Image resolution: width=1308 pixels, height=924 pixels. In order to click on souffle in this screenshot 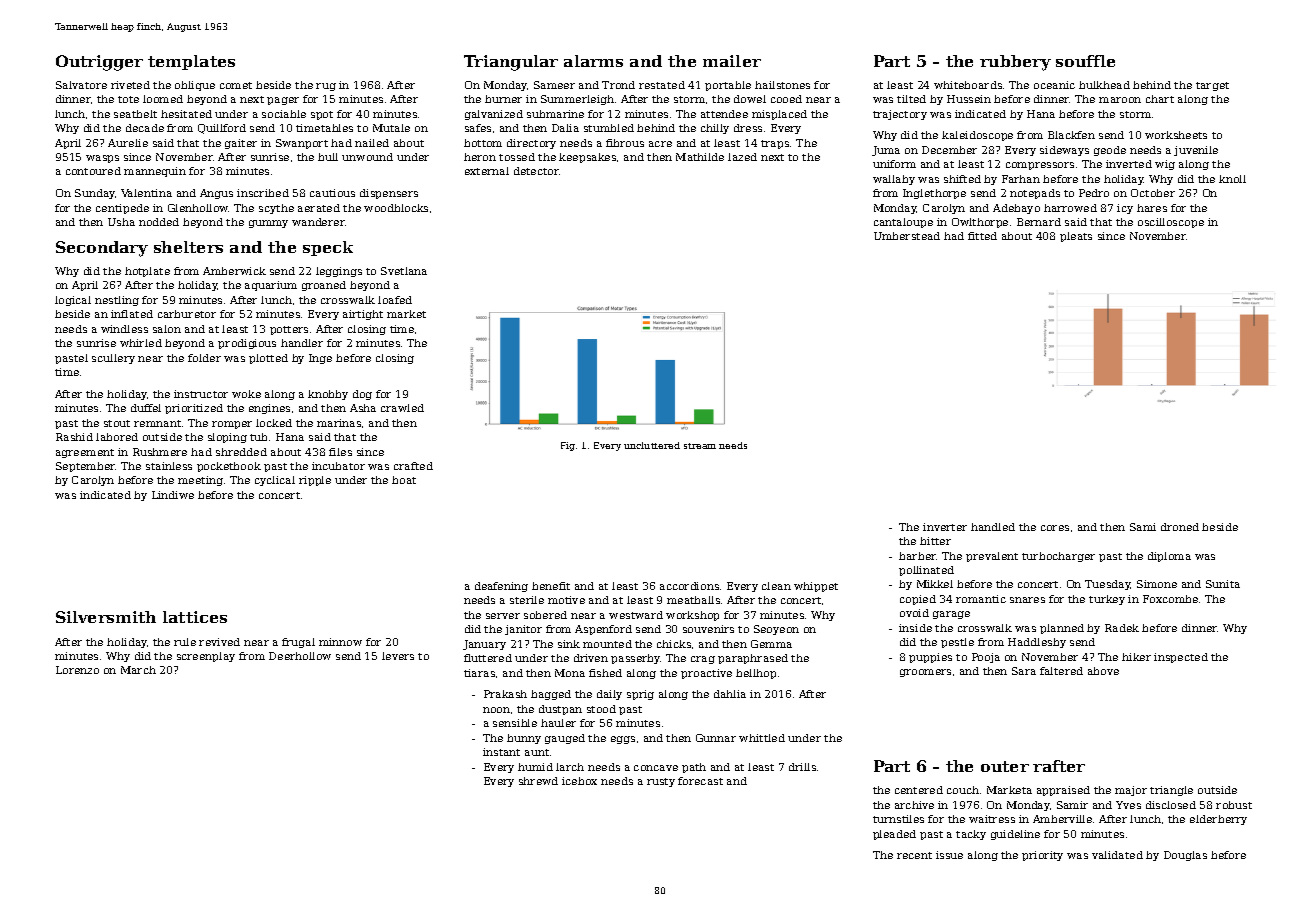, I will do `click(1085, 61)`.
